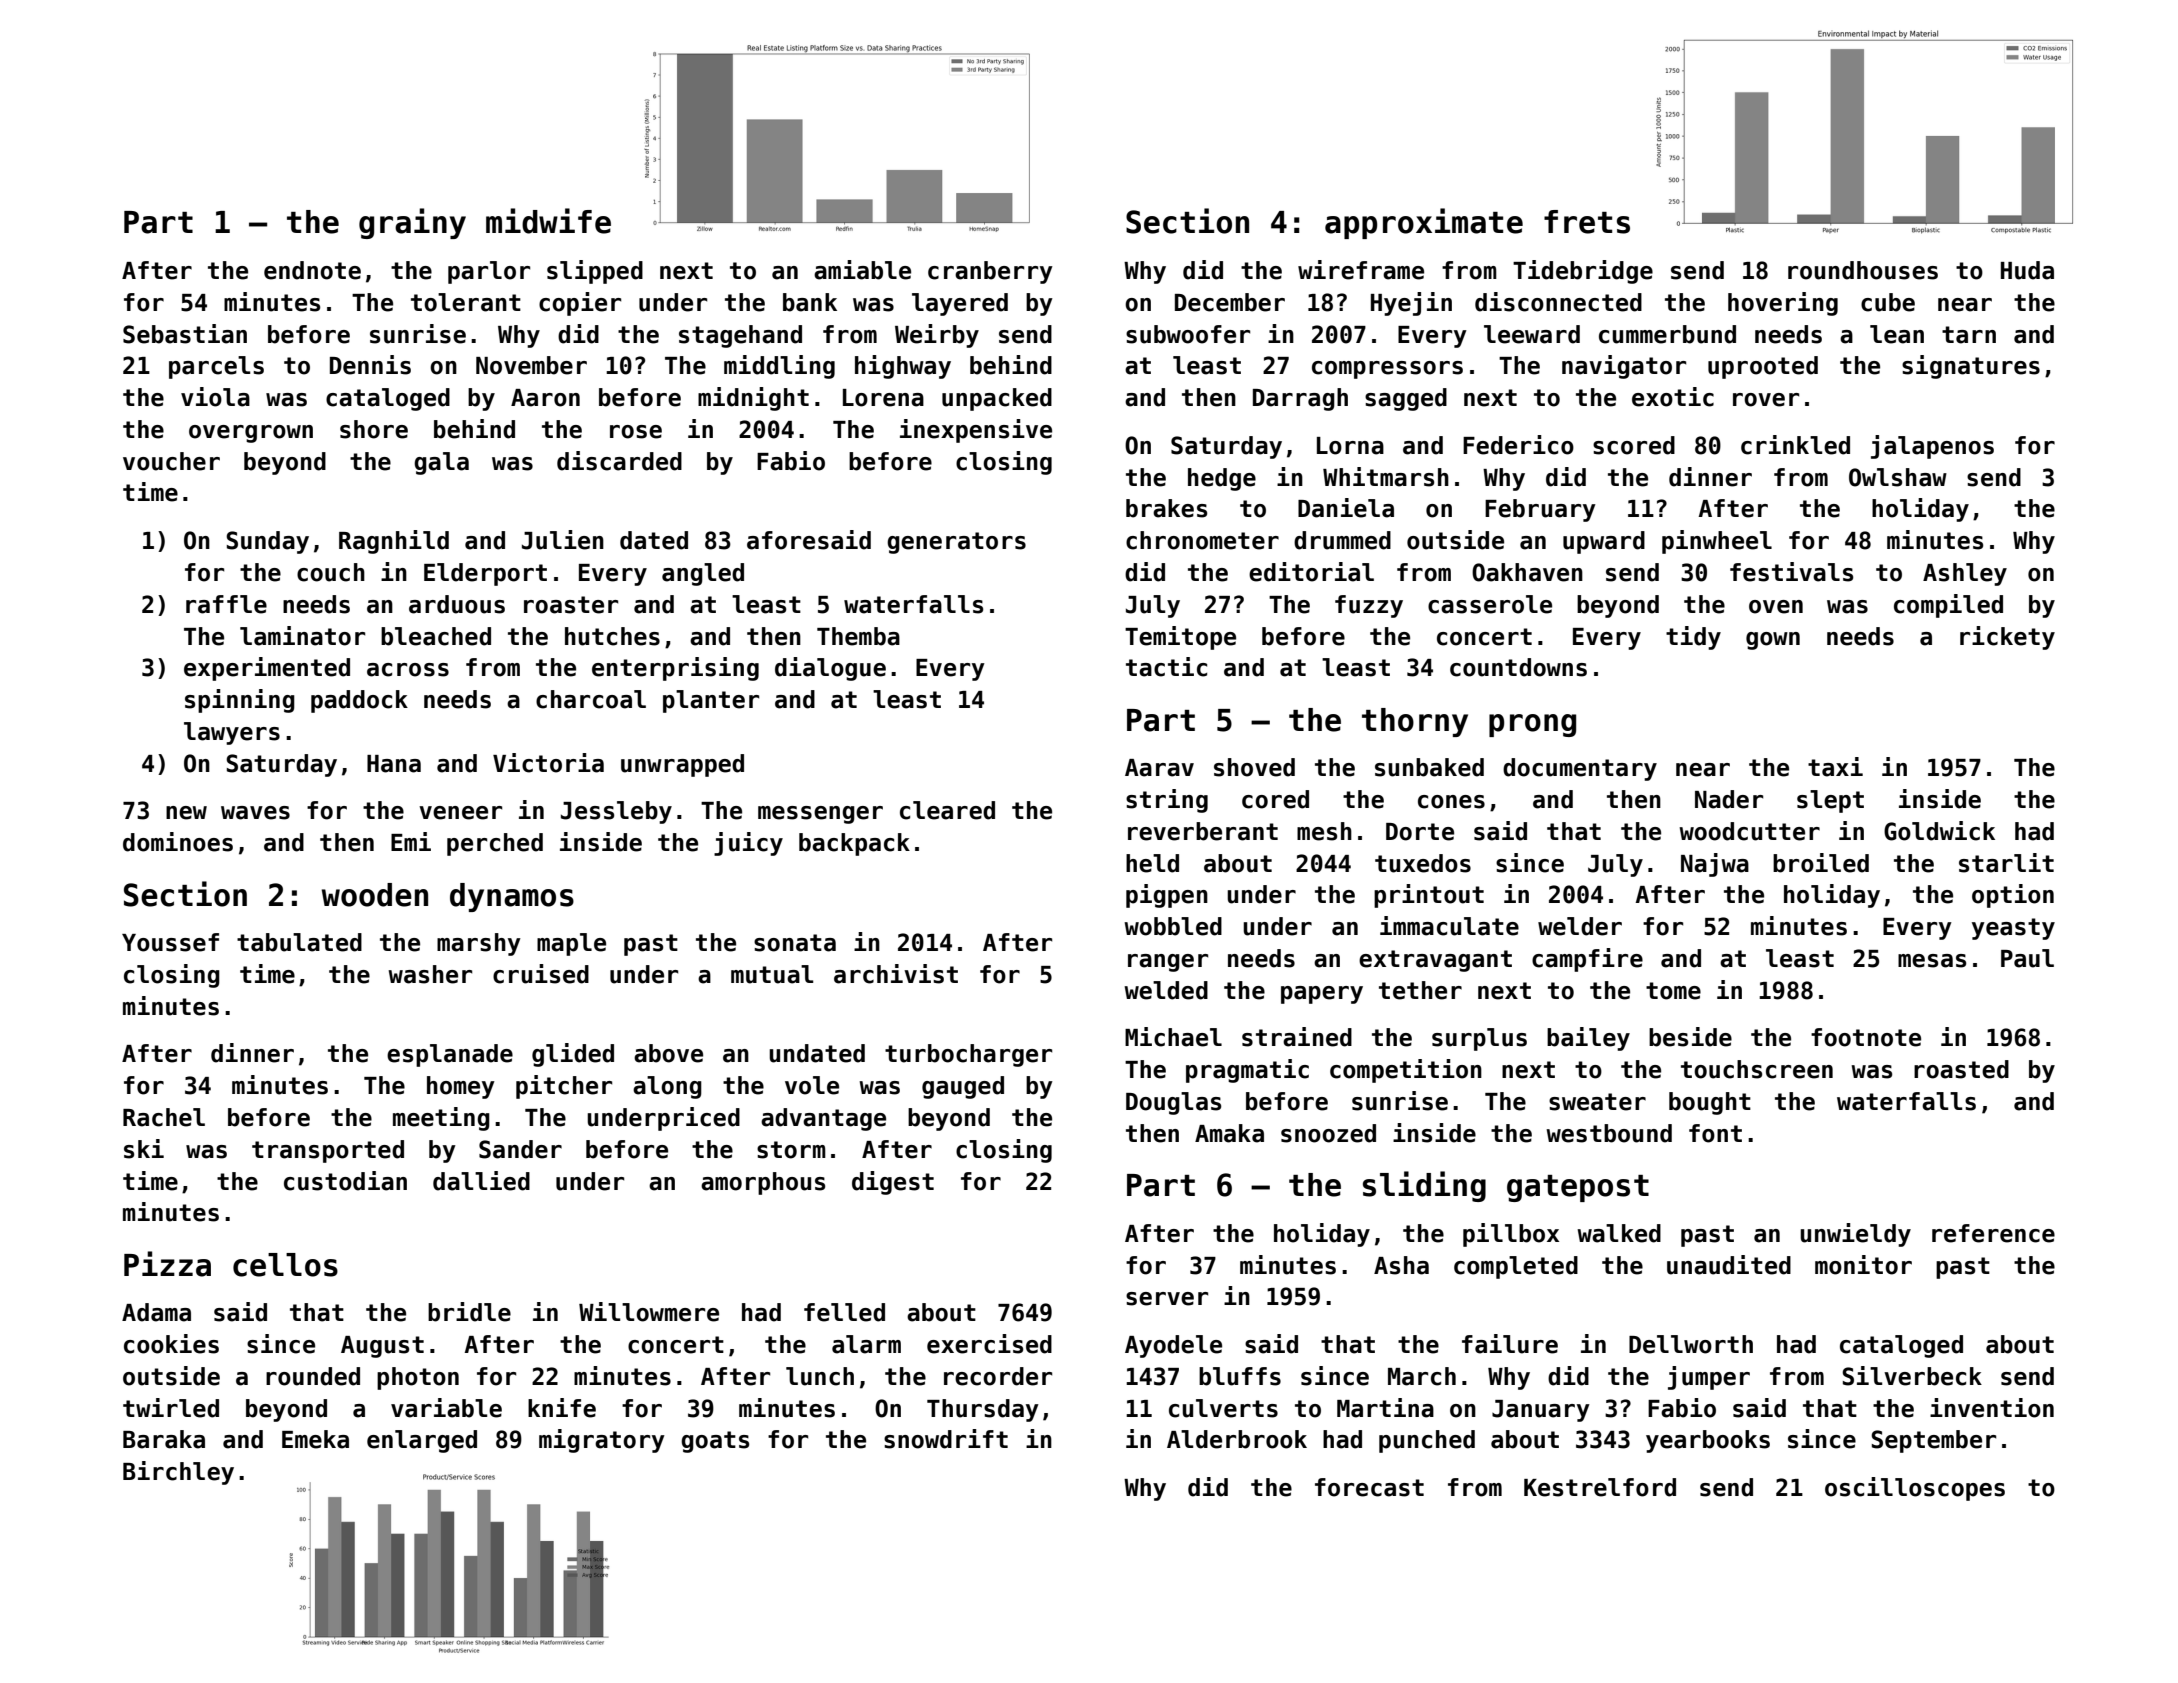 This screenshot has height=1683, width=2178. What do you see at coordinates (2007, 638) in the screenshot?
I see `rickety` at bounding box center [2007, 638].
